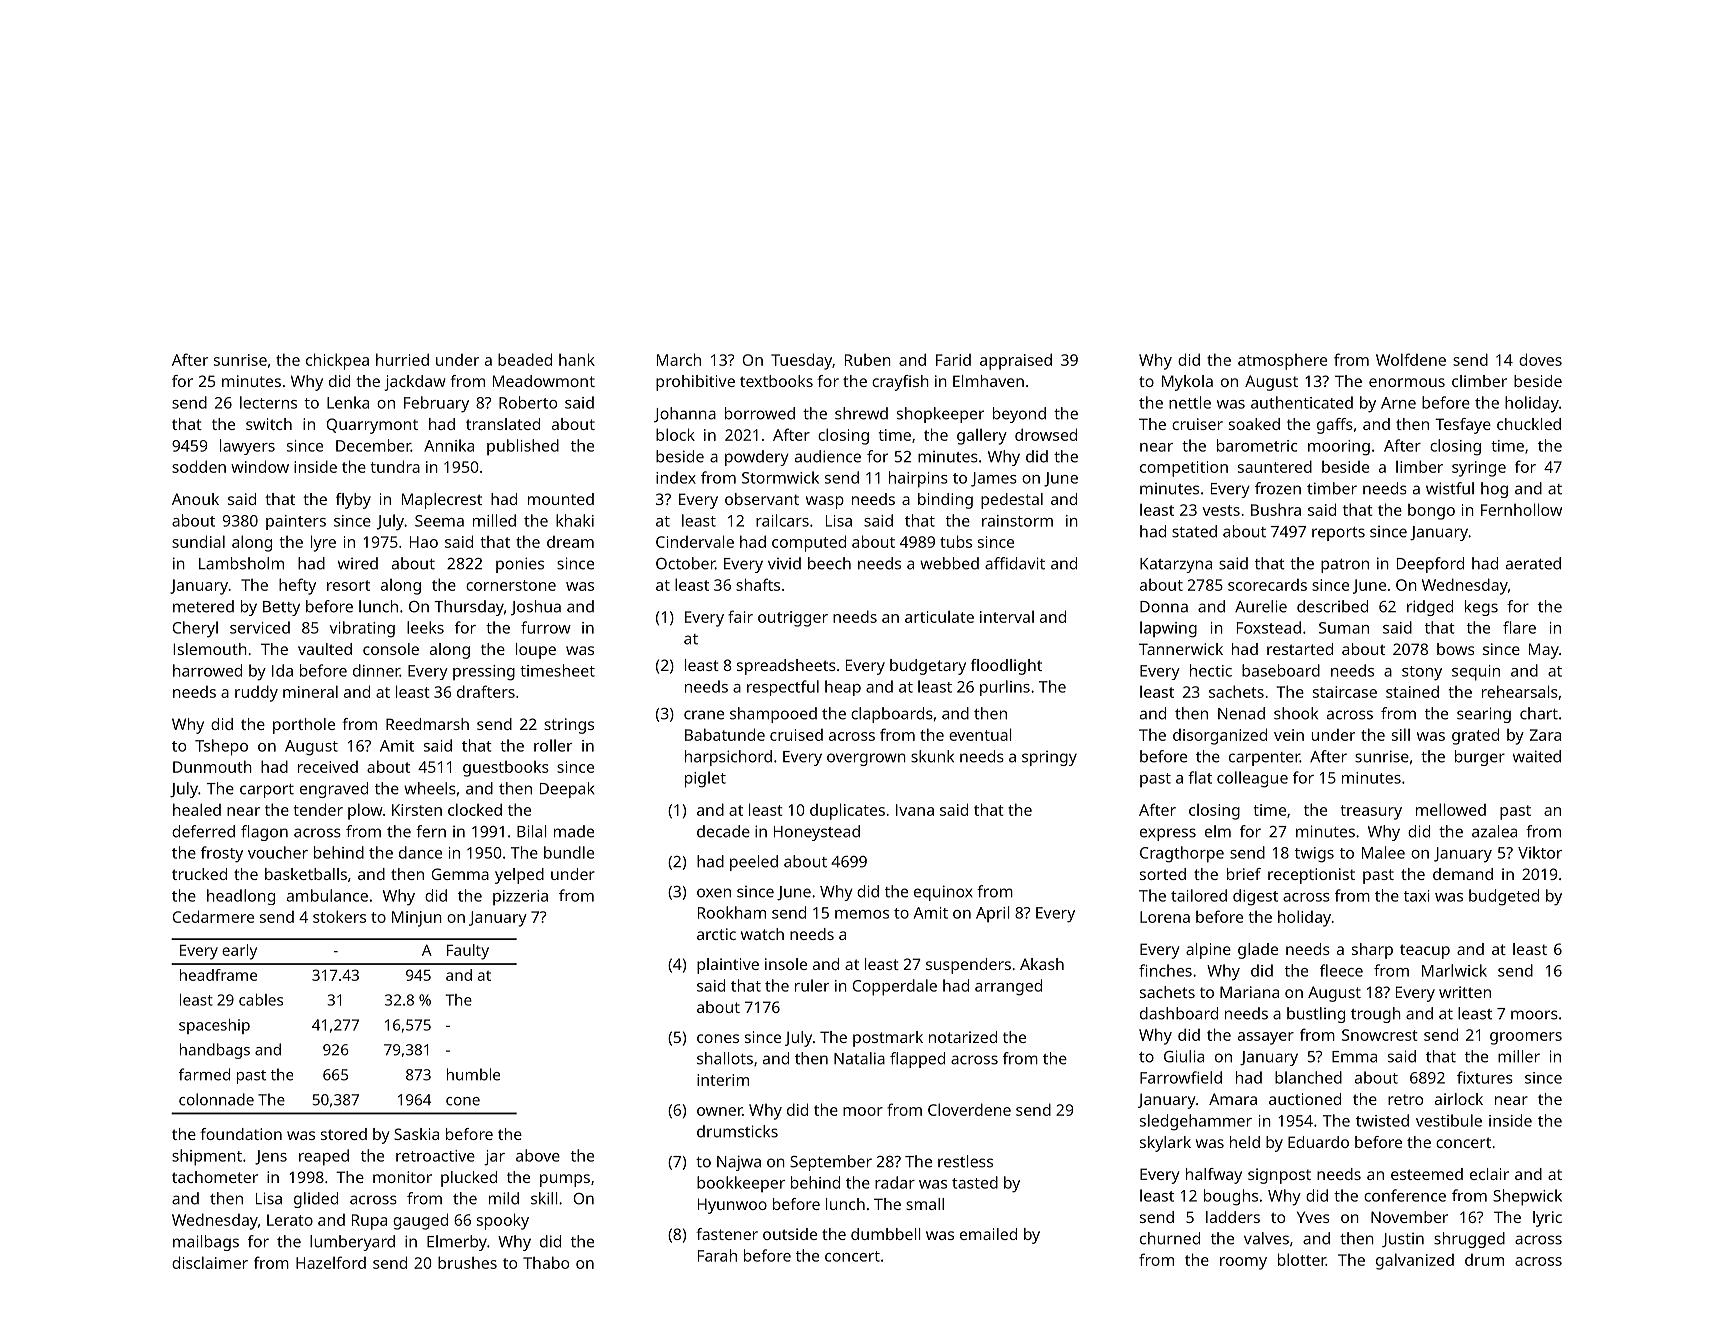 Image resolution: width=1734 pixels, height=1340 pixels. Describe the element at coordinates (965, 1161) in the screenshot. I see `restless` at that location.
